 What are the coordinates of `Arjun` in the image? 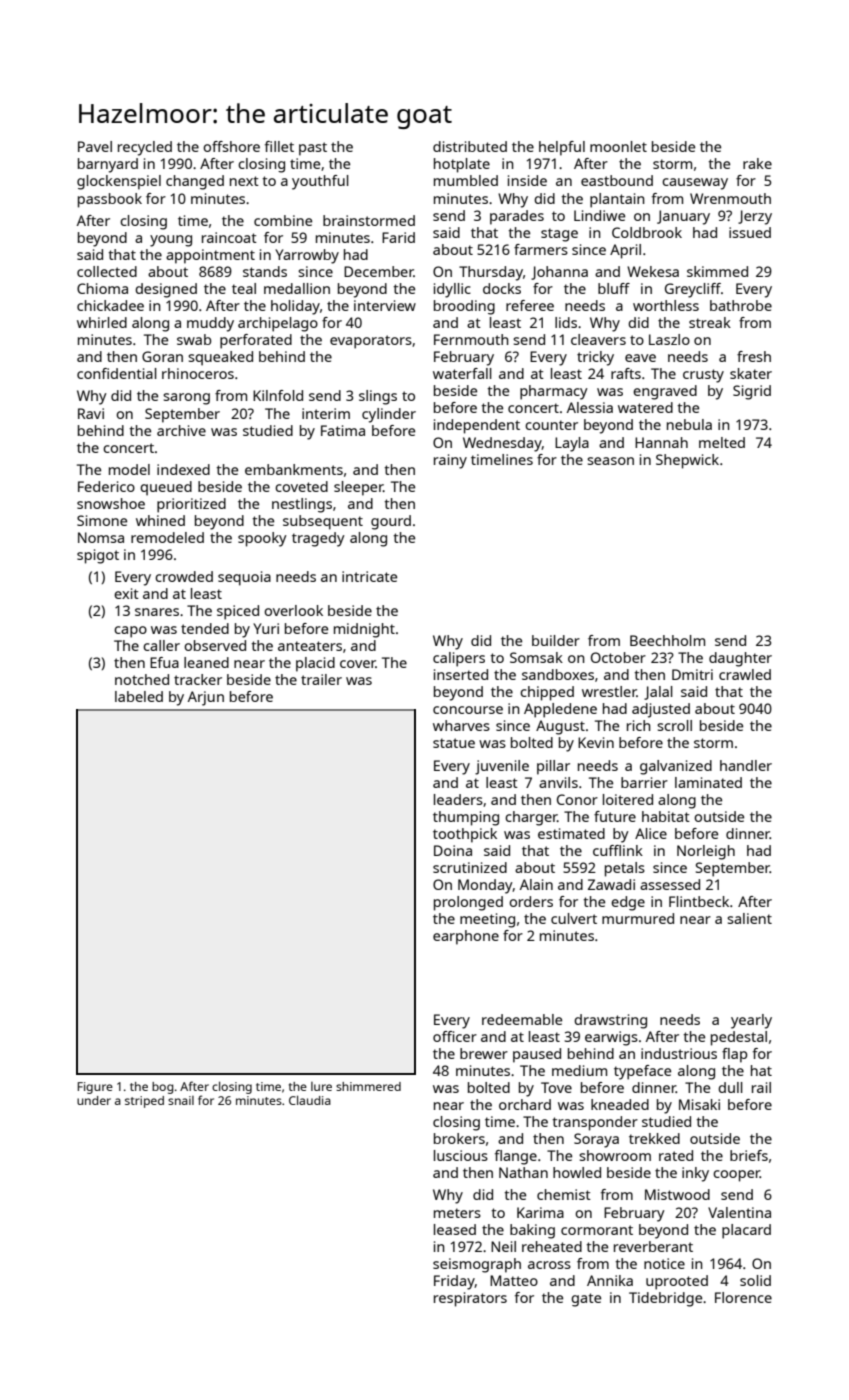 It's located at (206, 698).
